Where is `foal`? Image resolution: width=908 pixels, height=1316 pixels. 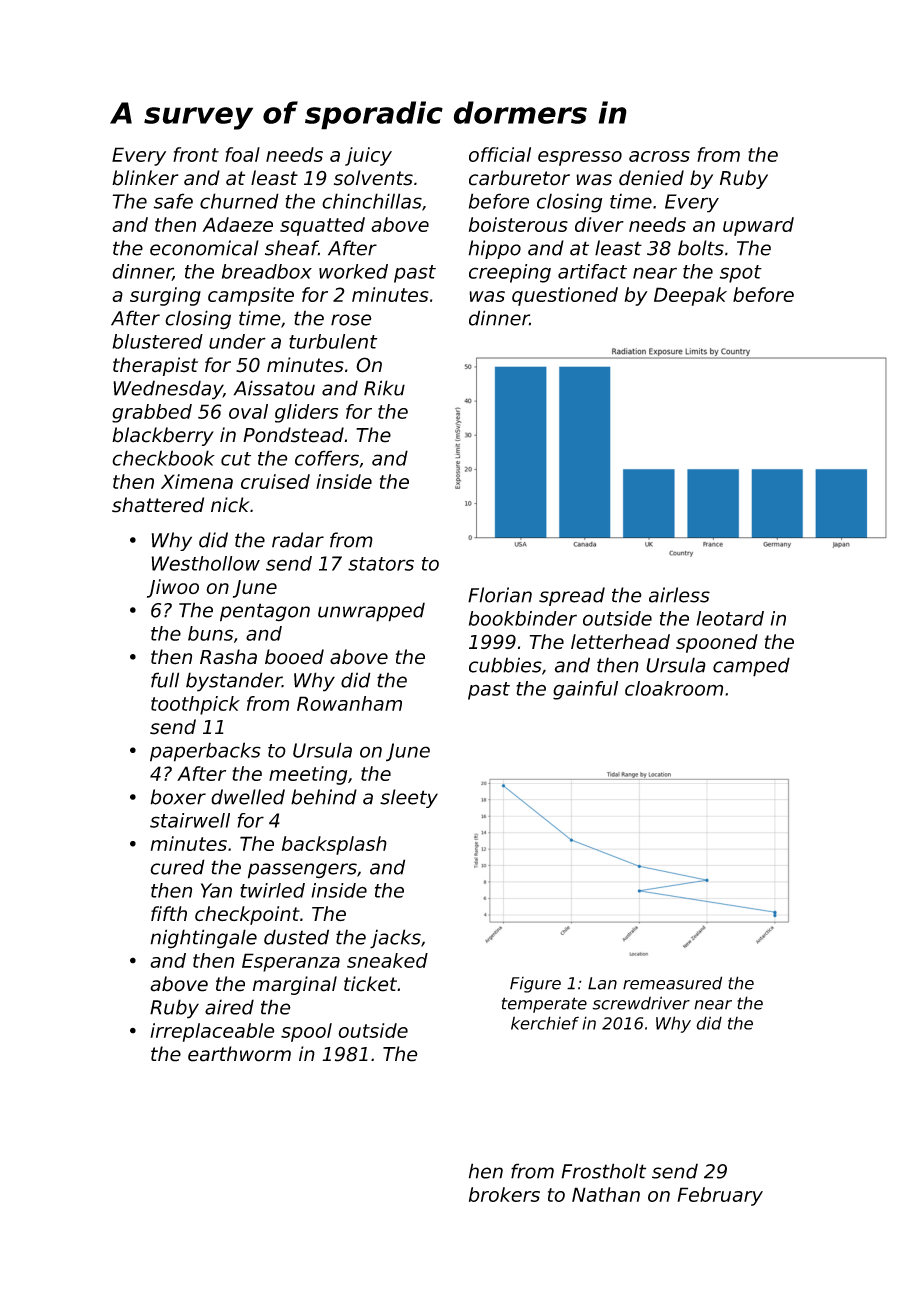 foal is located at coordinates (242, 154).
